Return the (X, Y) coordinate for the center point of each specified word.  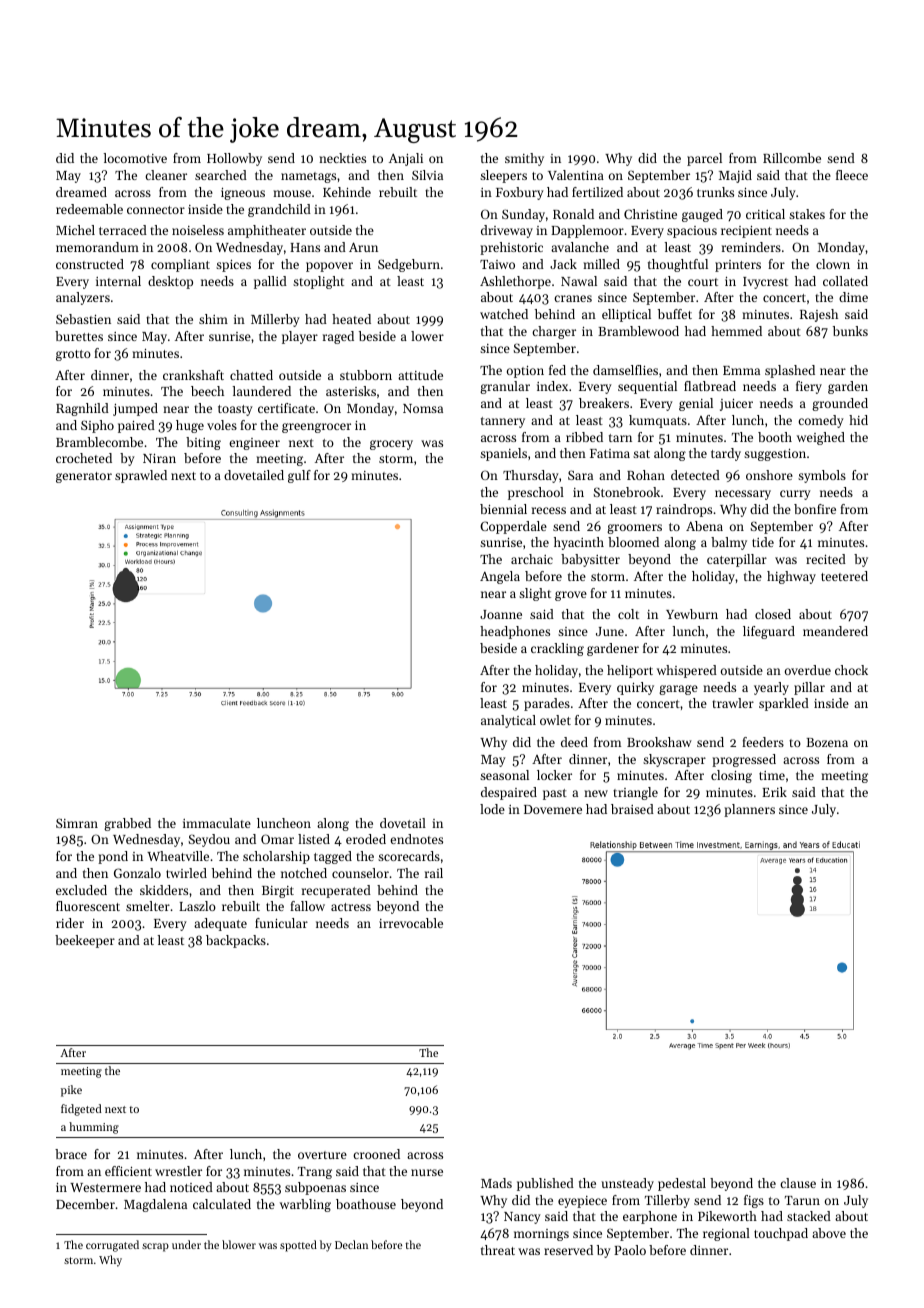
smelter (148, 906)
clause (798, 1183)
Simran (77, 823)
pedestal (682, 1184)
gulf (299, 476)
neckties (342, 158)
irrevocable (411, 923)
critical (765, 214)
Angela (500, 577)
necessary (743, 495)
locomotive (135, 158)
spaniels (503, 454)
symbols (822, 476)
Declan (351, 1244)
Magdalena (155, 1205)
